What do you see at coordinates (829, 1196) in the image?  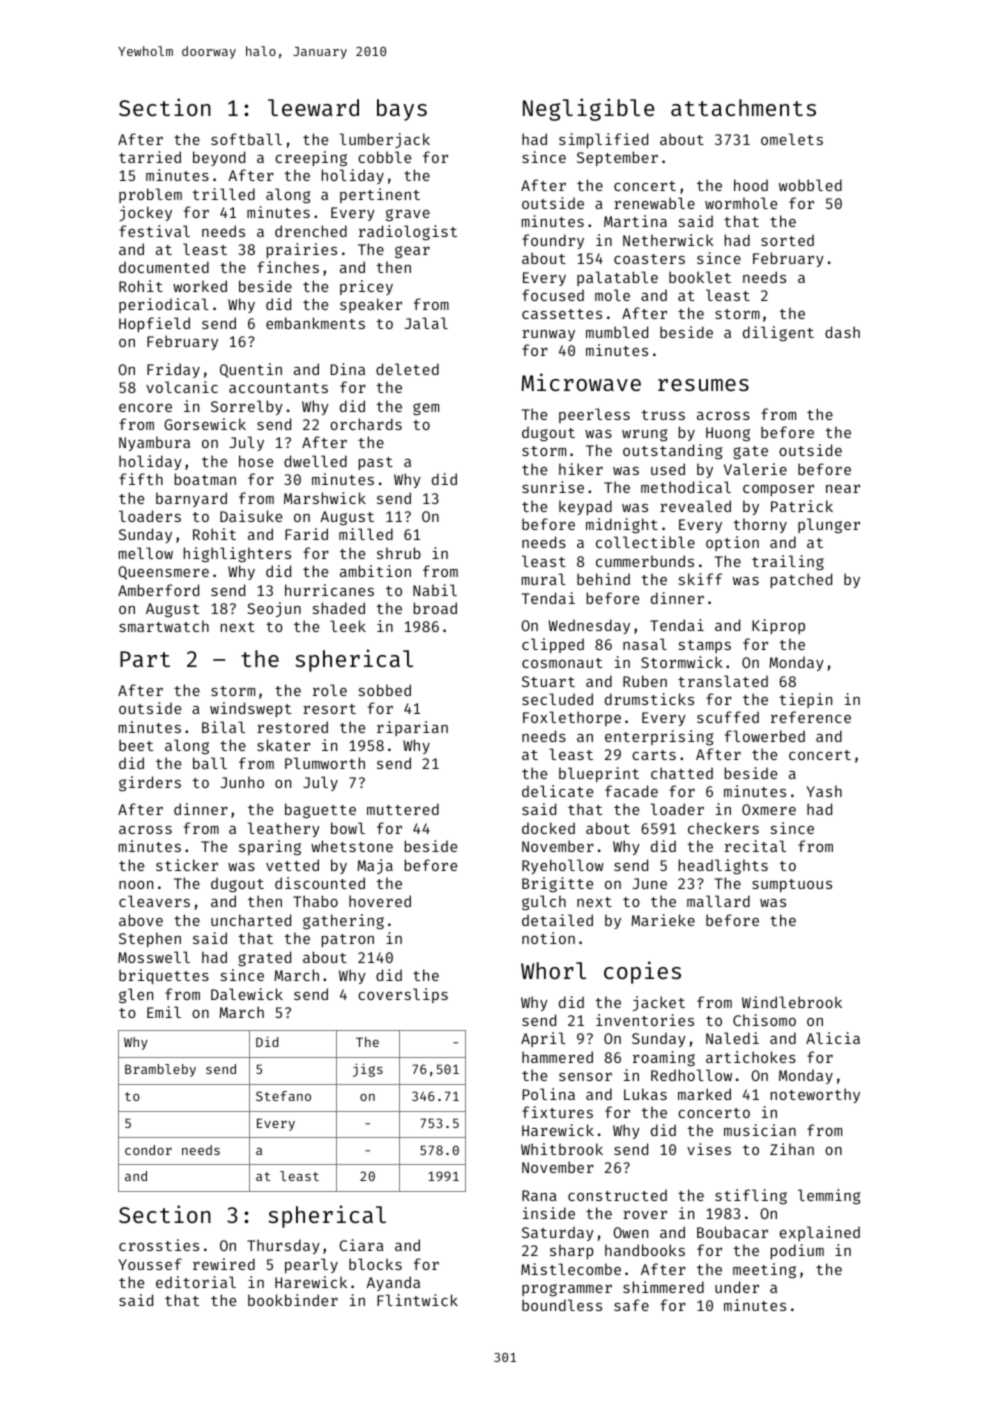 I see `lemming` at bounding box center [829, 1196].
